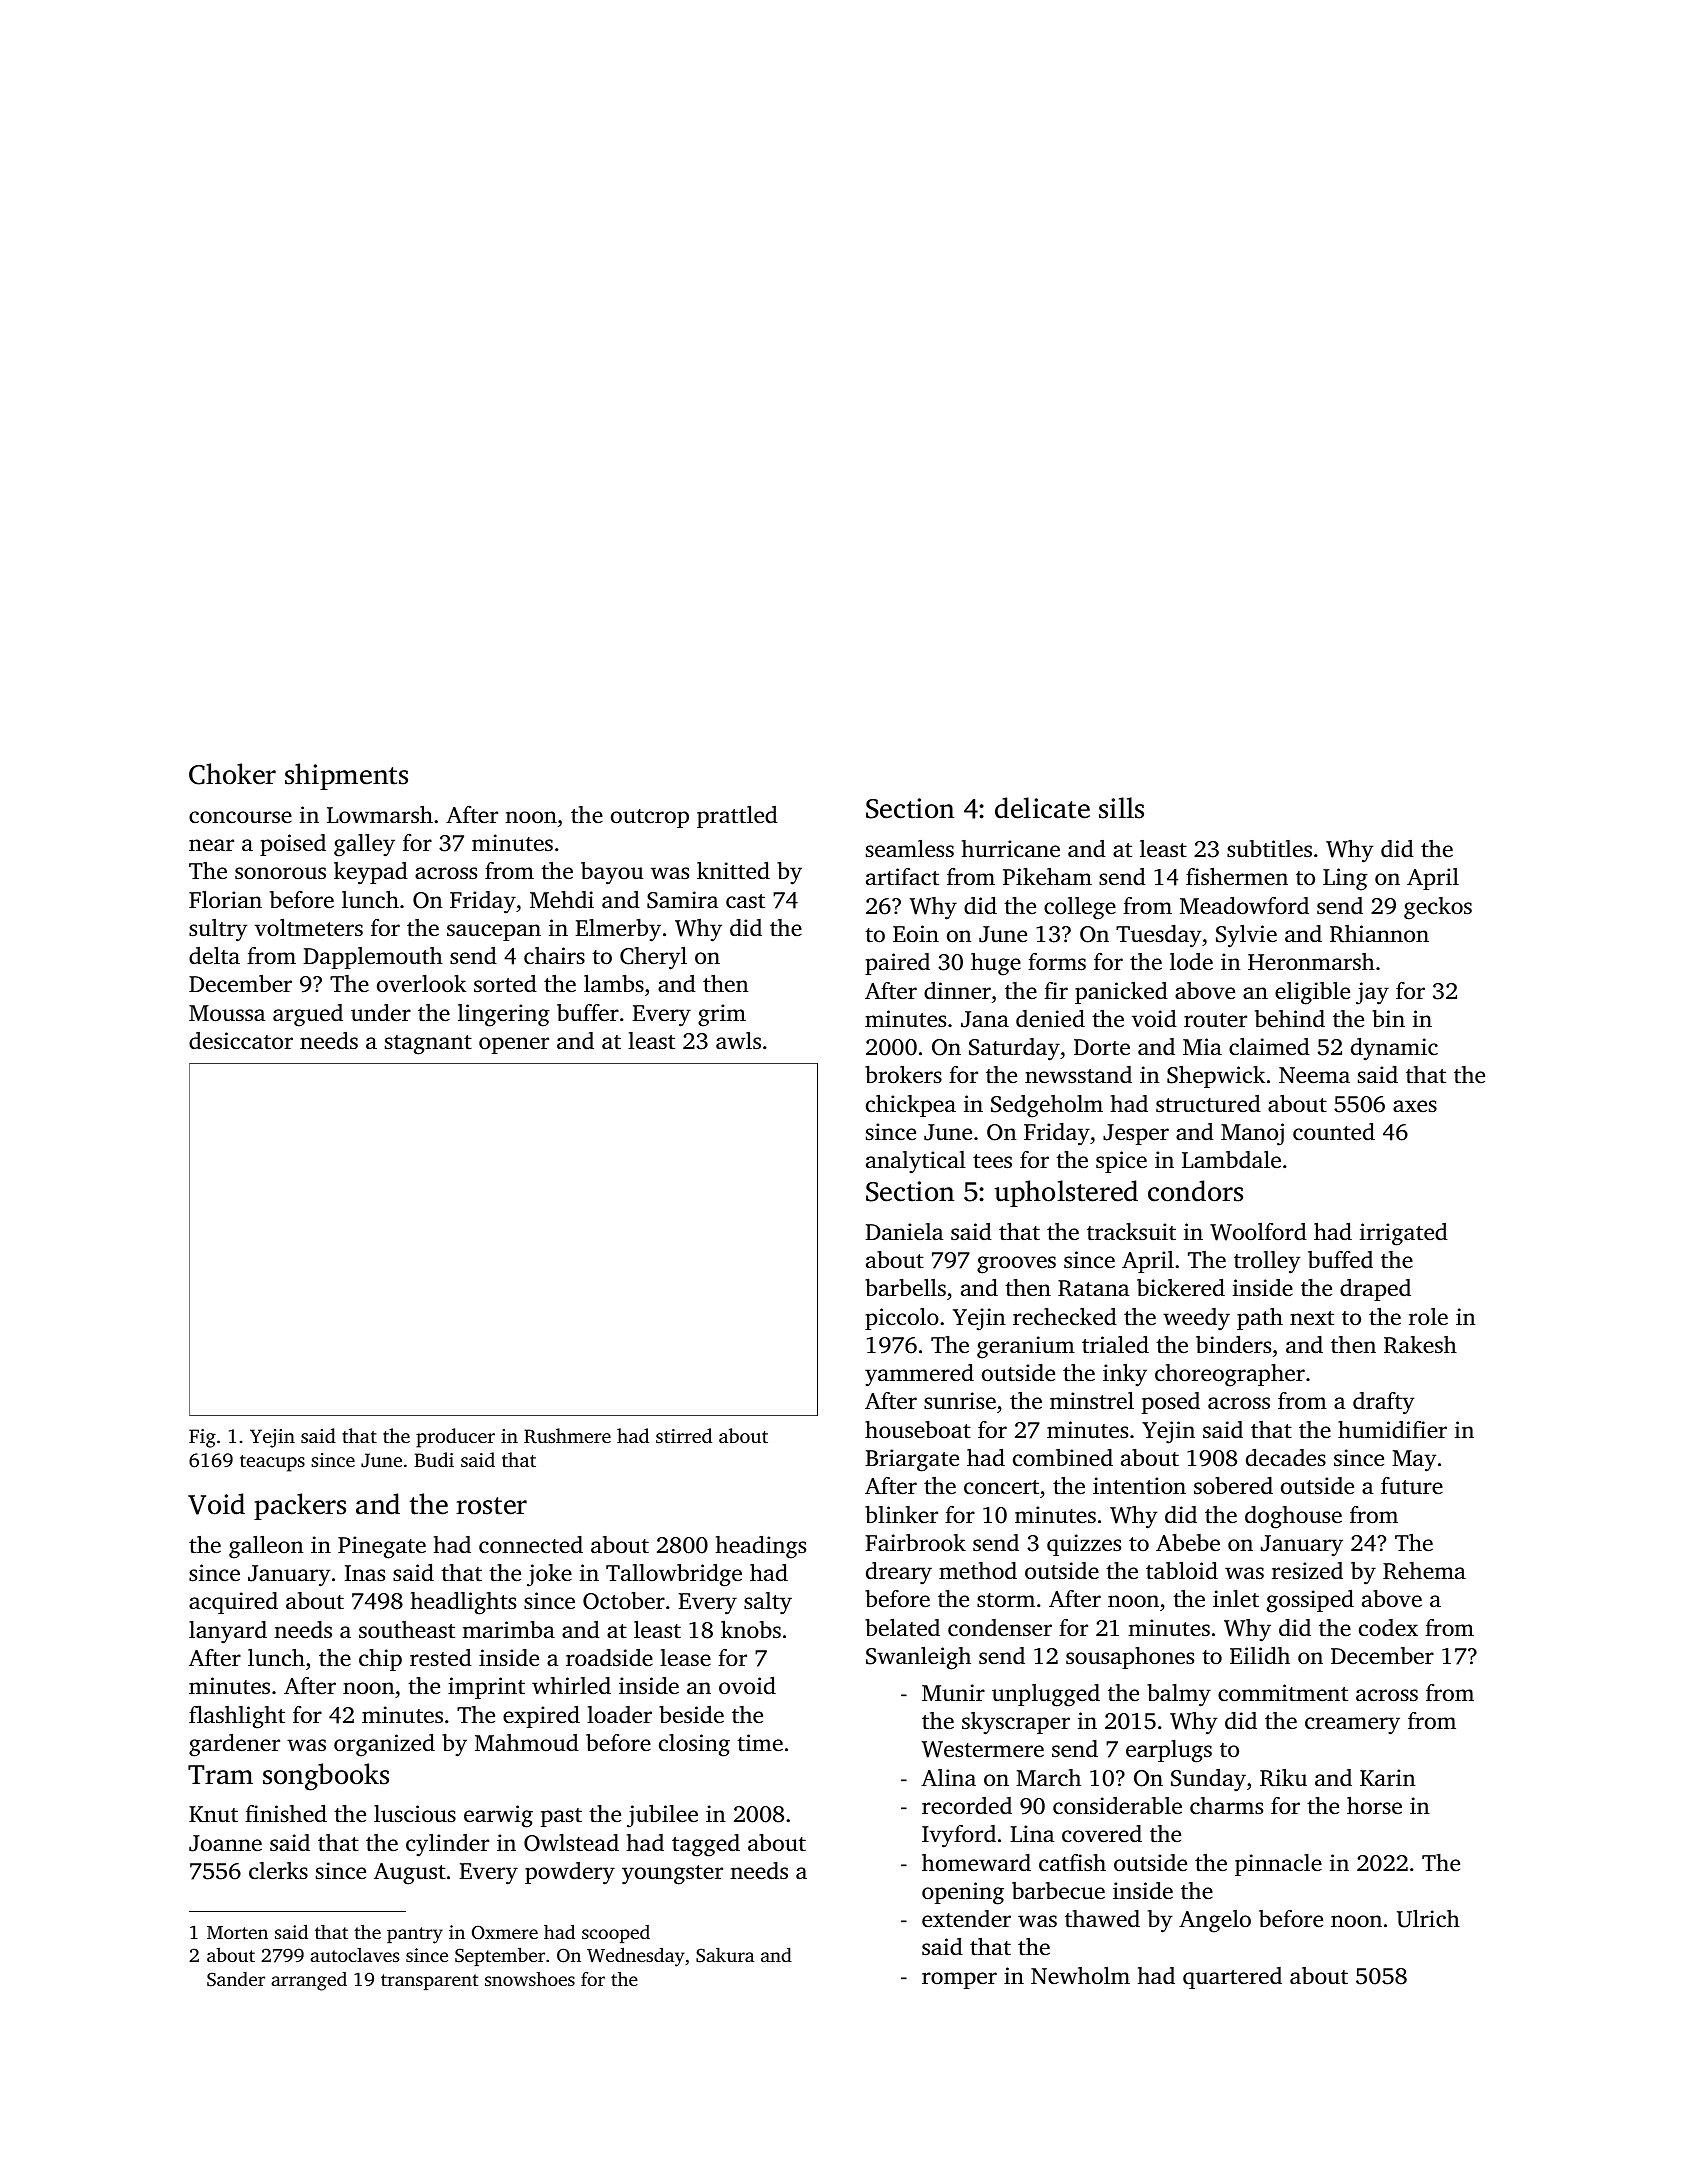 The width and height of the document is (1683, 2178). I want to click on Munir, so click(953, 1693).
